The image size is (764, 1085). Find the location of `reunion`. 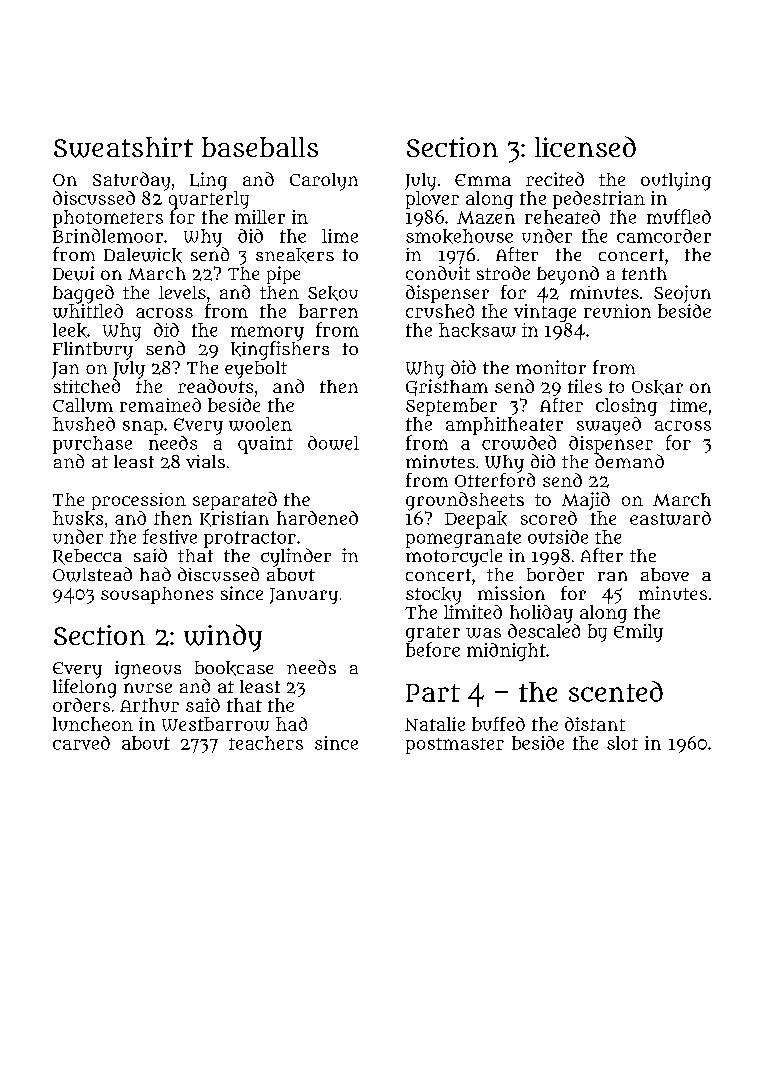

reunion is located at coordinates (617, 311).
